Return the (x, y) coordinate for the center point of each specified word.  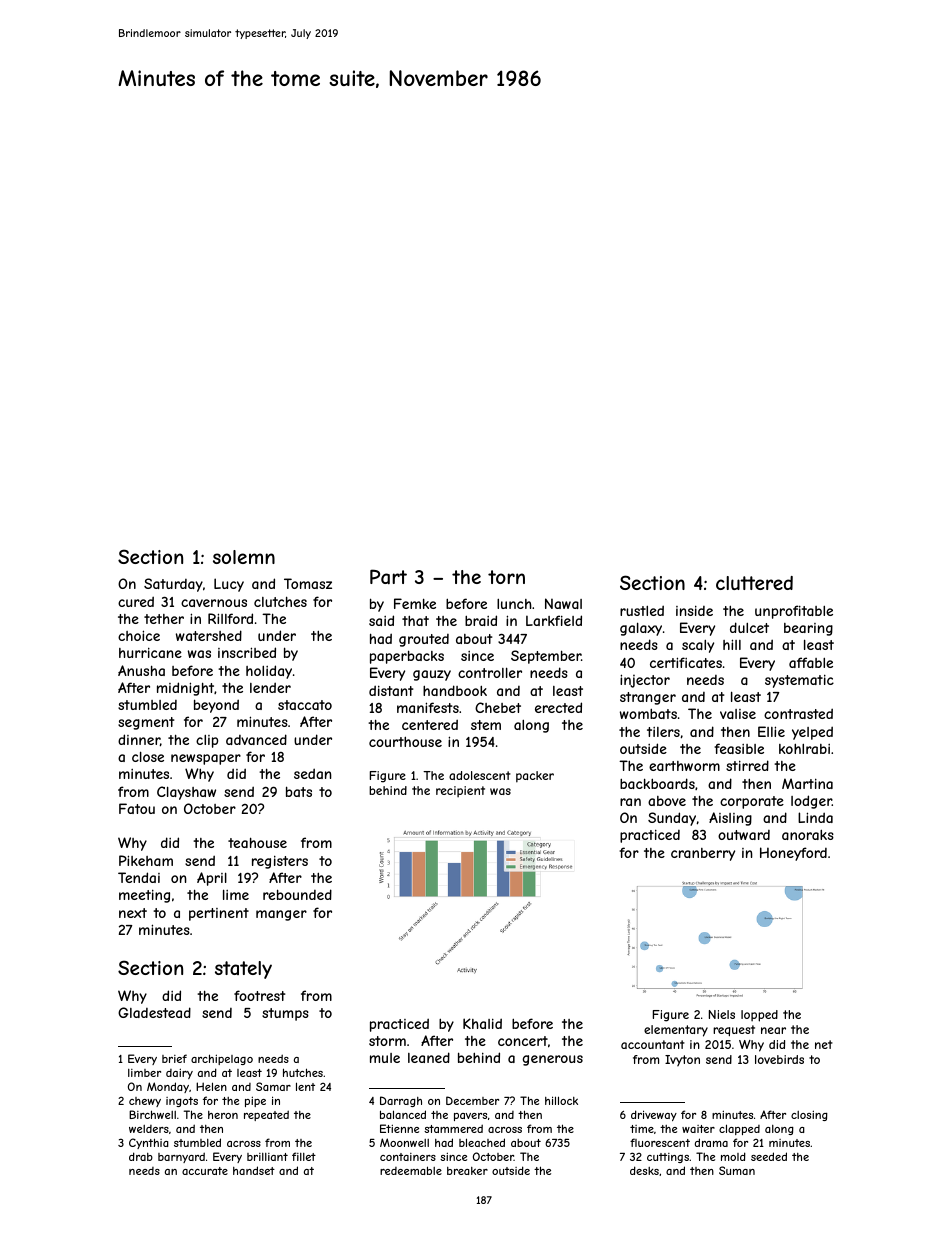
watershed (209, 635)
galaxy (641, 629)
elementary (676, 1031)
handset (254, 1170)
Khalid (482, 1023)
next (133, 913)
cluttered (754, 583)
